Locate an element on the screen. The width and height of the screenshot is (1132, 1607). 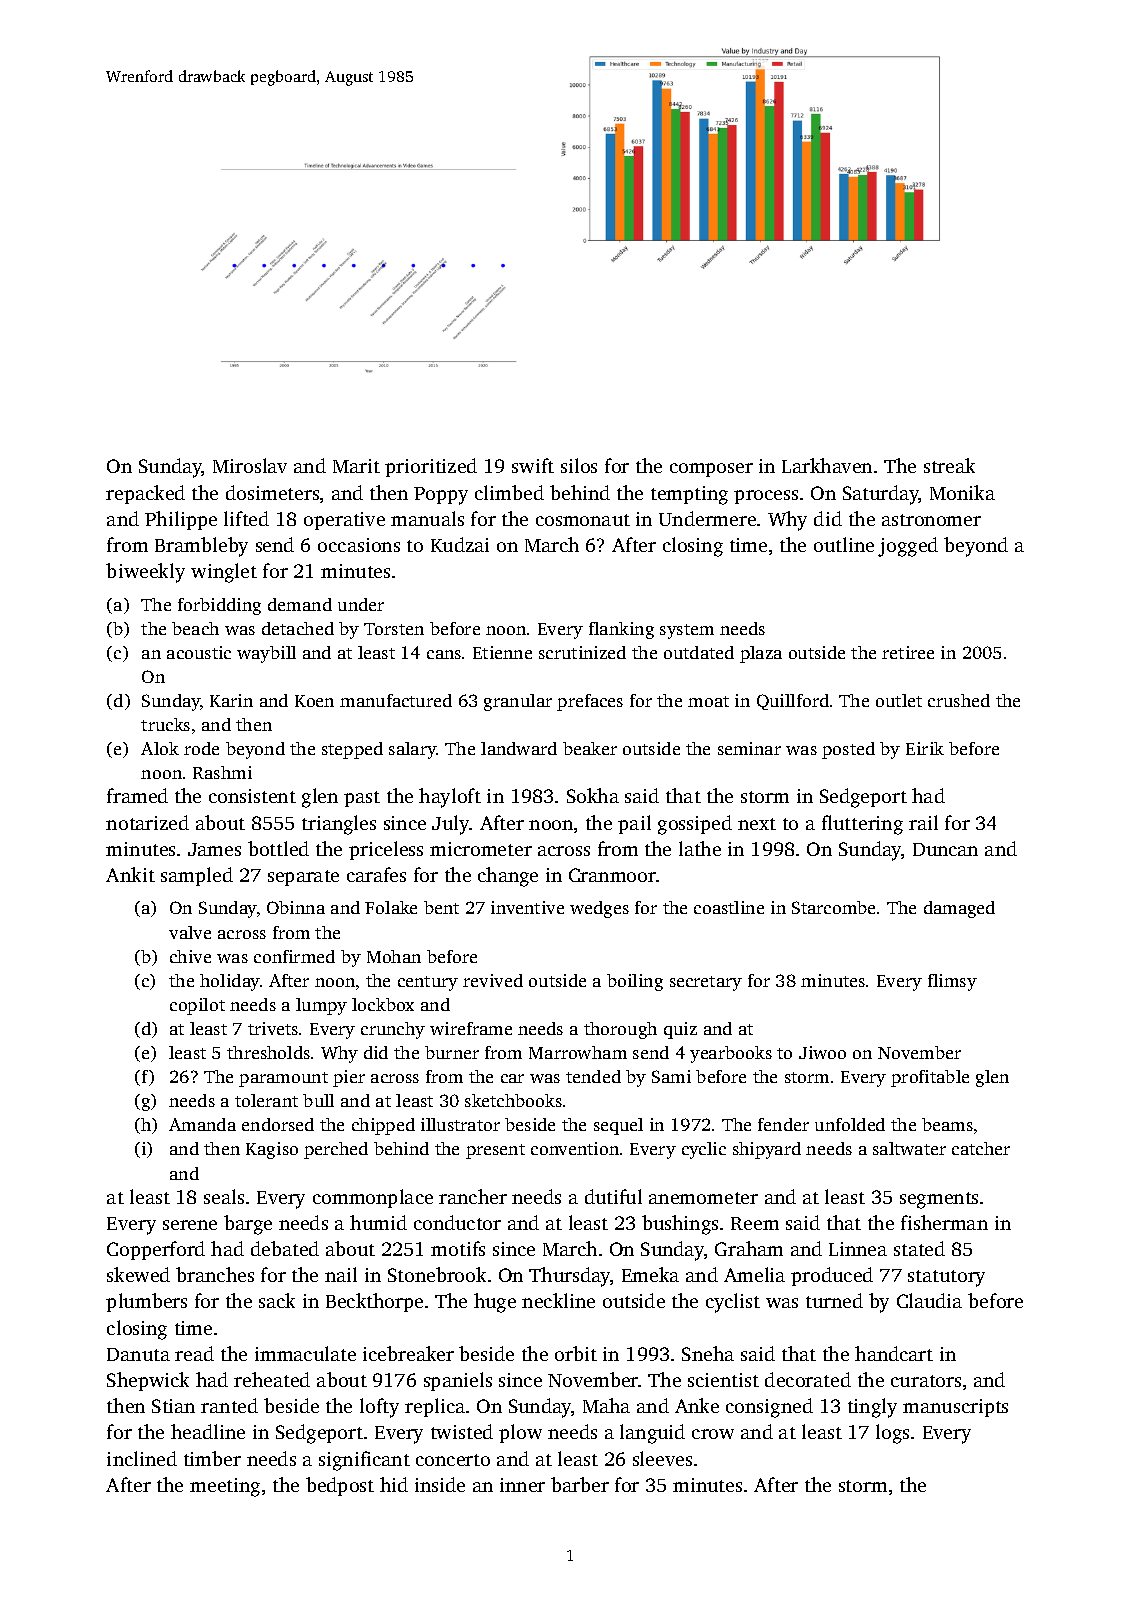
prioritized is located at coordinates (431, 467).
